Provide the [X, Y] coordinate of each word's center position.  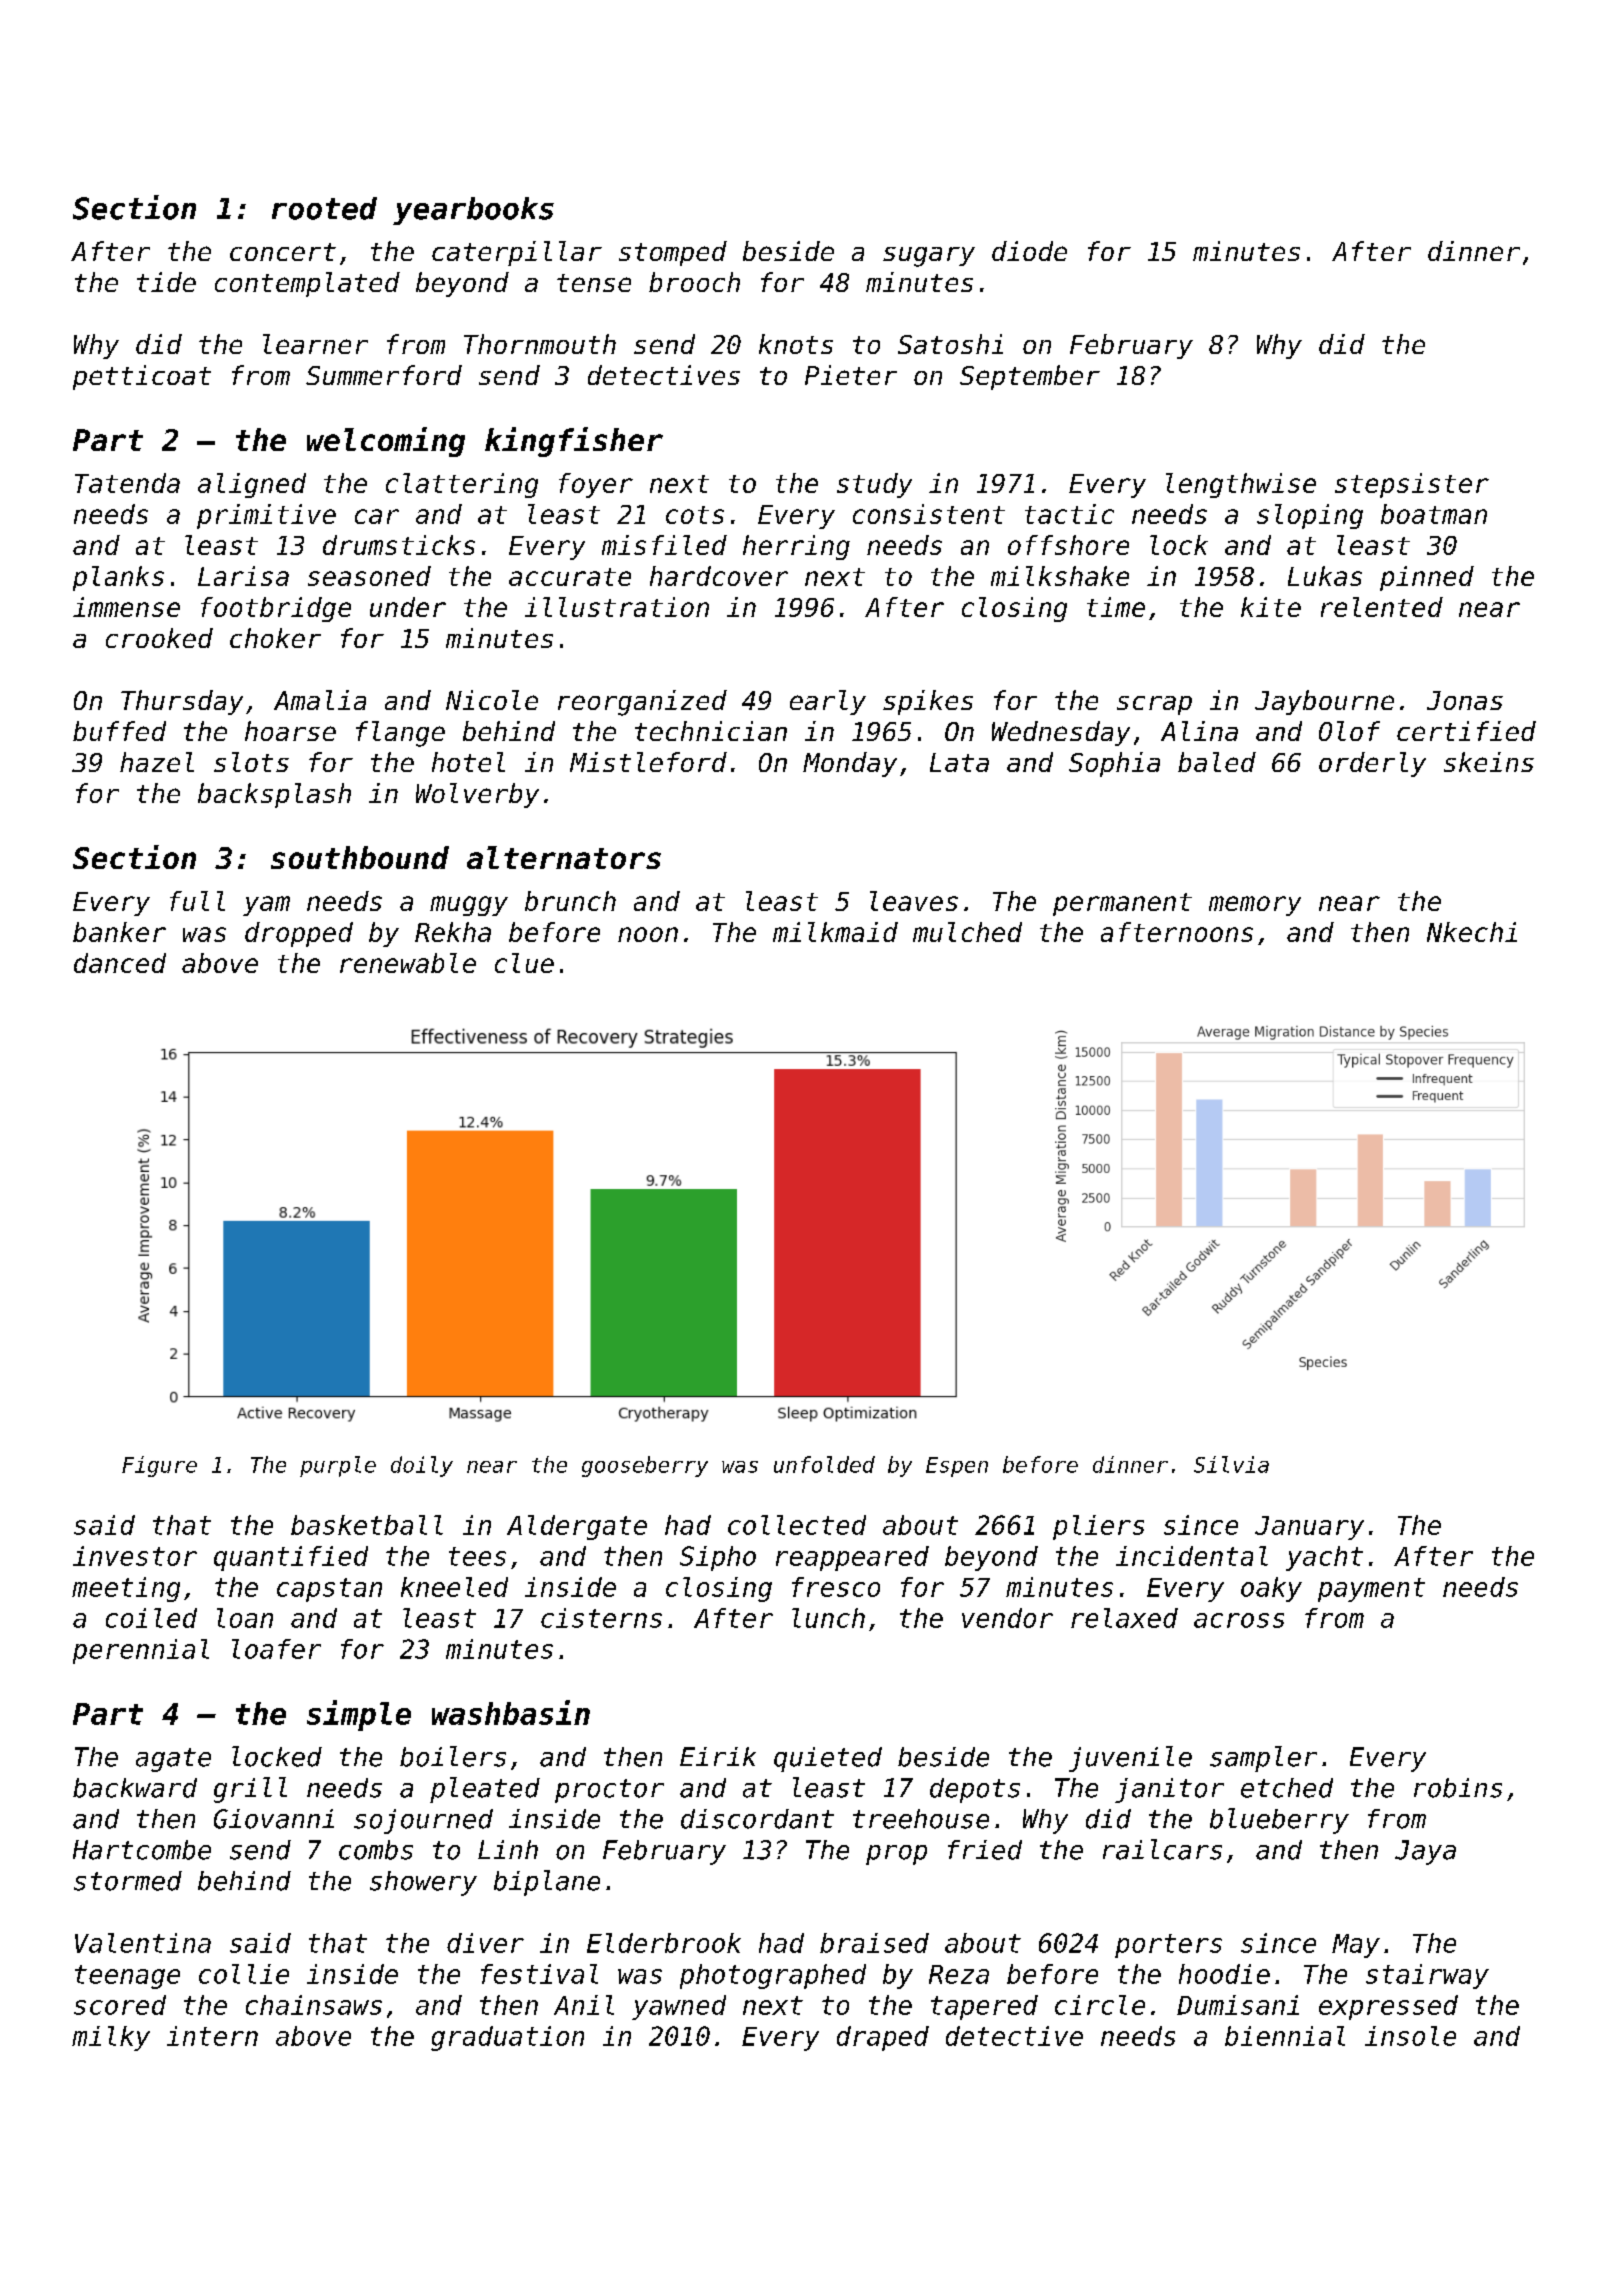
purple [338, 1466]
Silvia [1231, 1464]
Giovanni [274, 1819]
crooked [159, 638]
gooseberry [645, 1466]
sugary [929, 257]
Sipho [718, 1558]
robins [1458, 1788]
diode [1029, 251]
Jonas [1465, 700]
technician [711, 731]
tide [166, 282]
